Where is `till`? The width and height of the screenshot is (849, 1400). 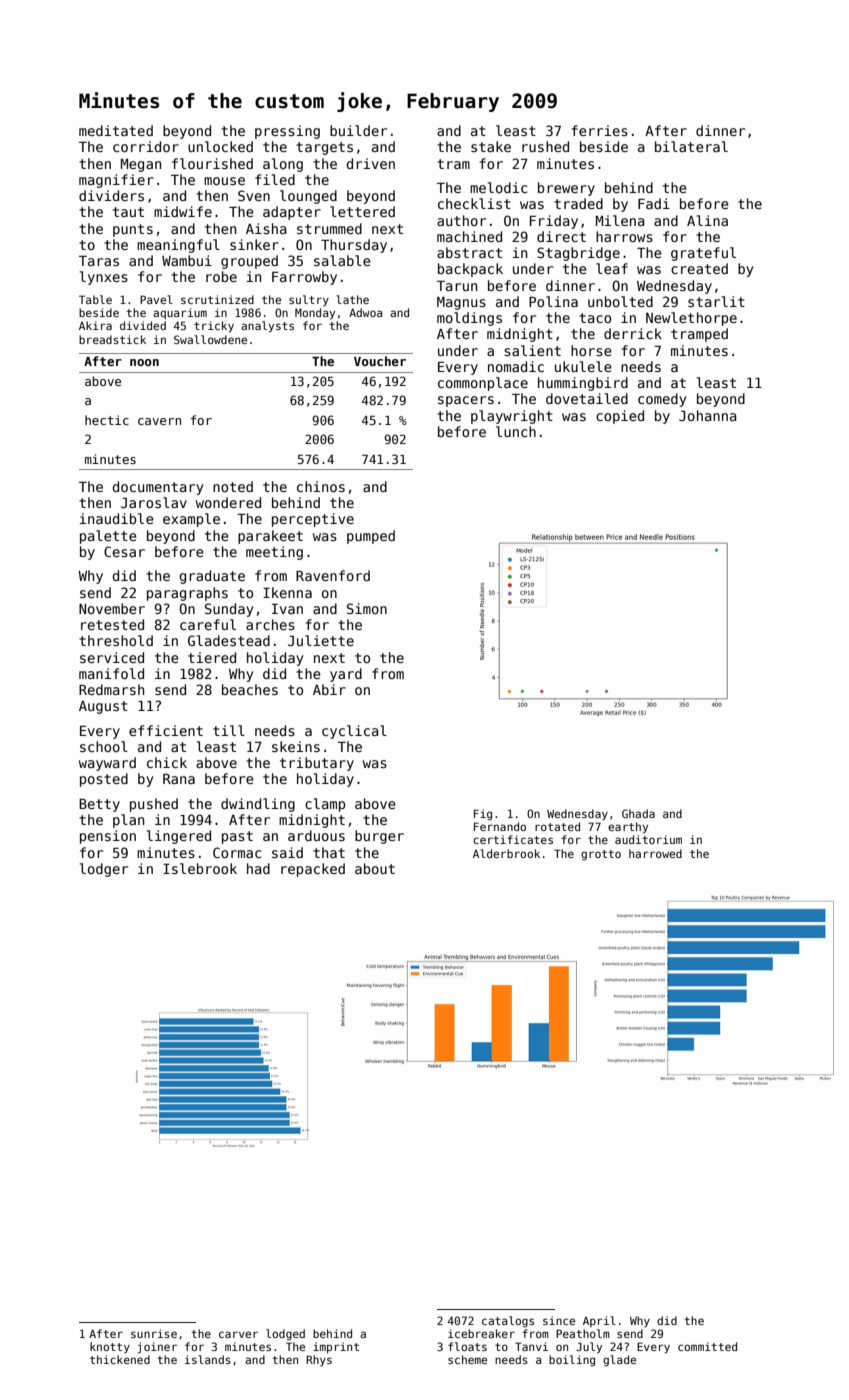
till is located at coordinates (229, 730).
